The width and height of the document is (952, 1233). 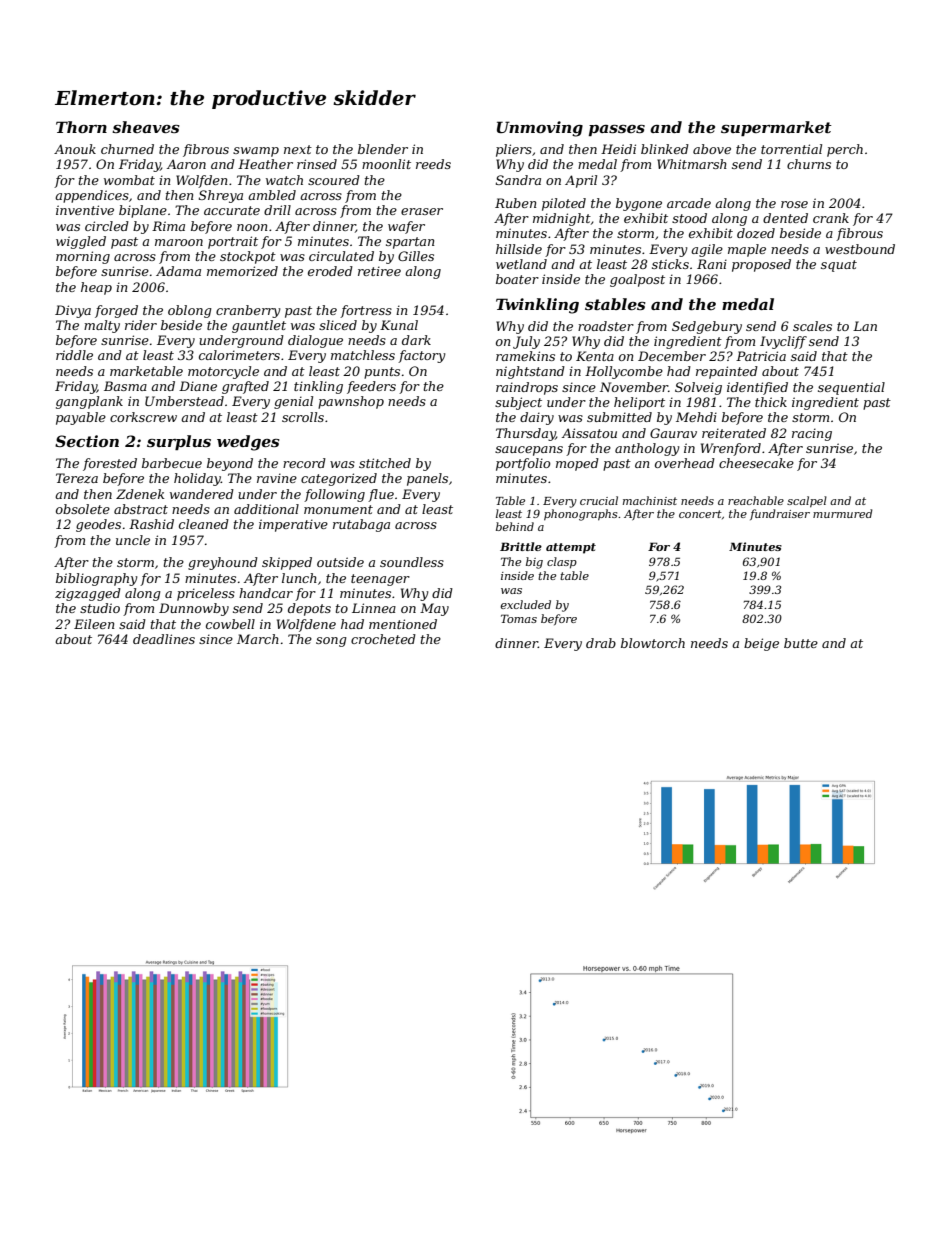 I want to click on deadlines, so click(x=164, y=639).
